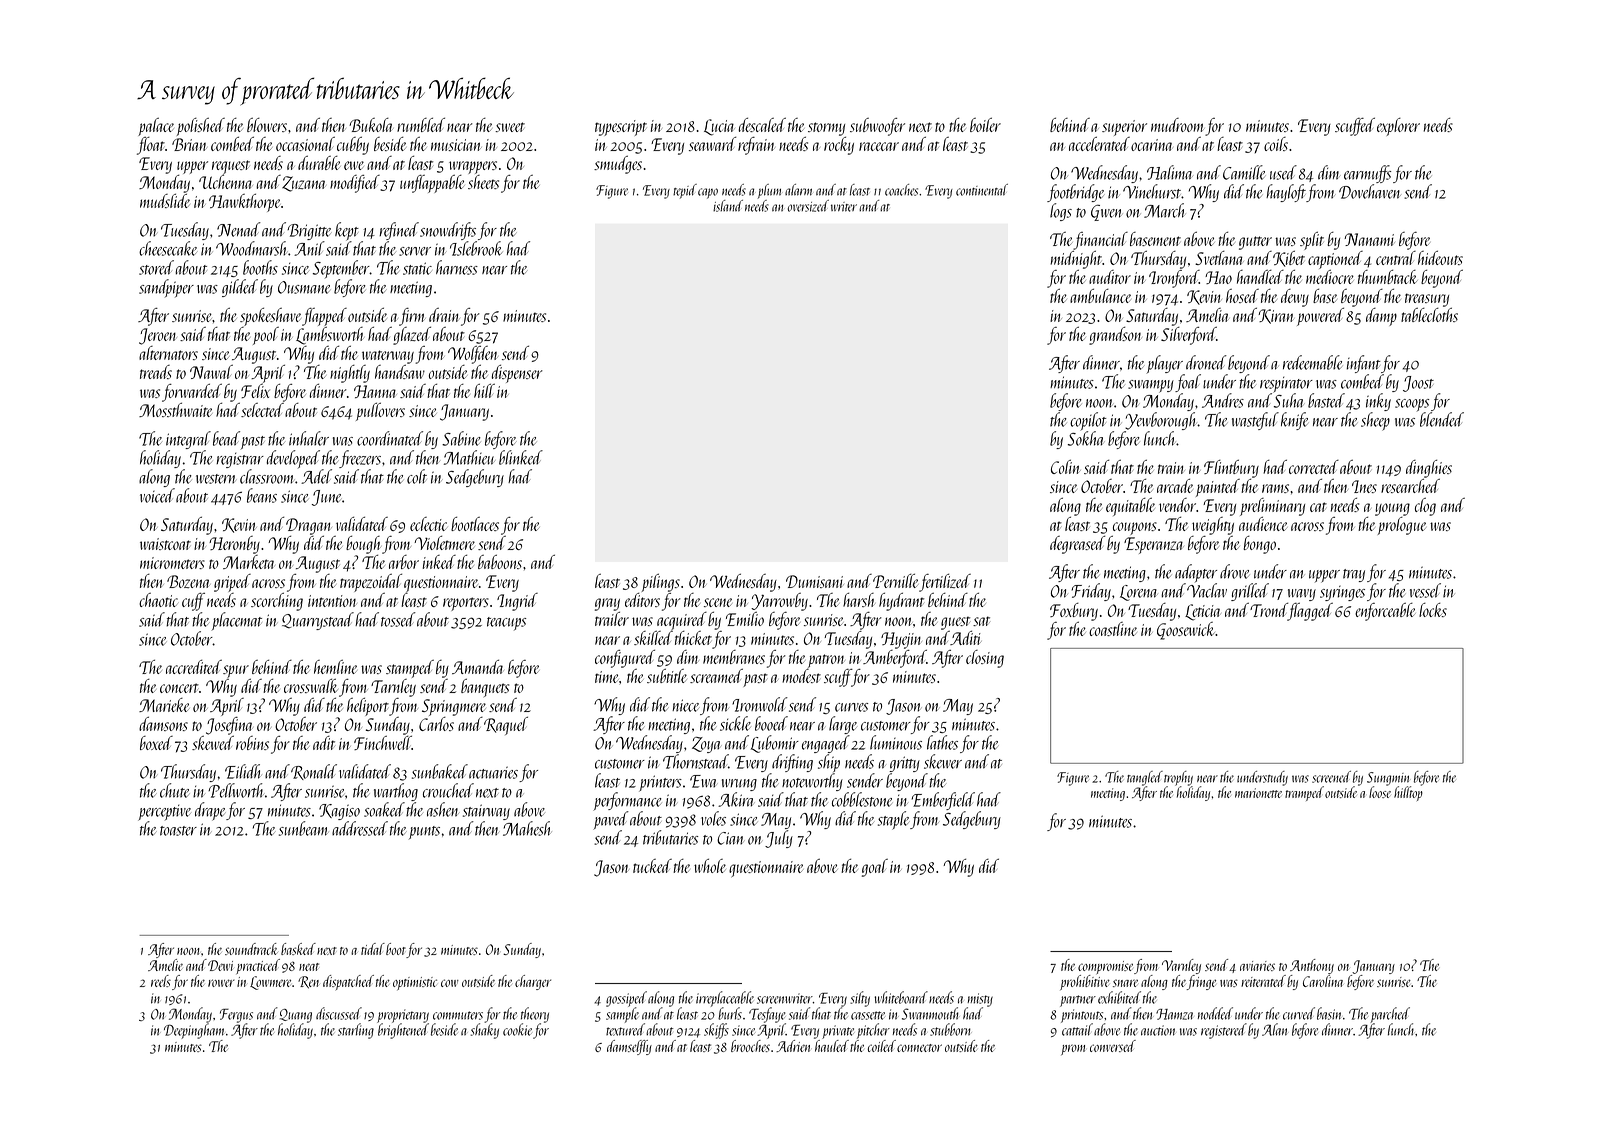 The image size is (1603, 1134). I want to click on Joost, so click(1418, 384).
